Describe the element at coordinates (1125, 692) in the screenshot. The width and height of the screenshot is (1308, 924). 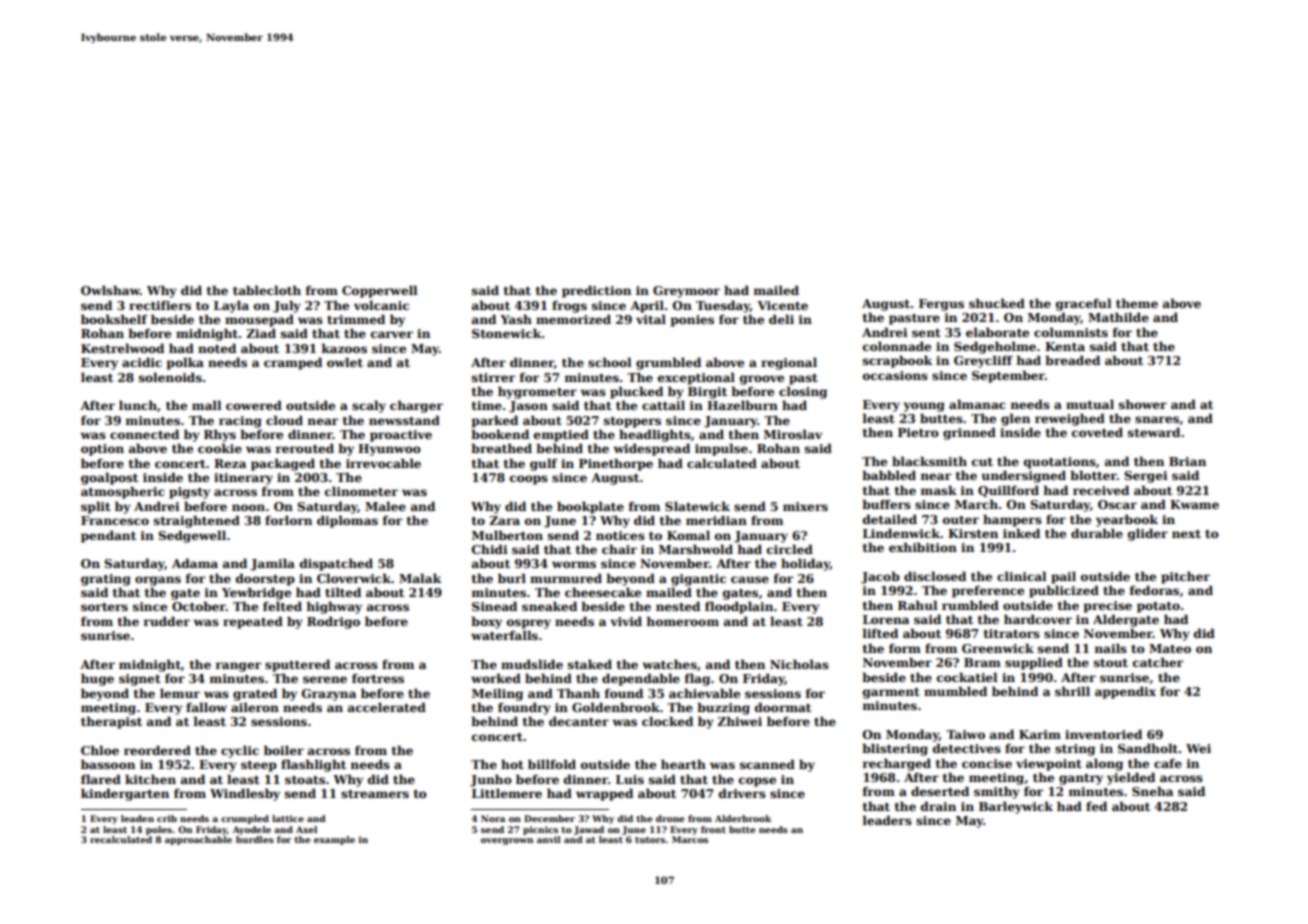
I see `appendix` at that location.
